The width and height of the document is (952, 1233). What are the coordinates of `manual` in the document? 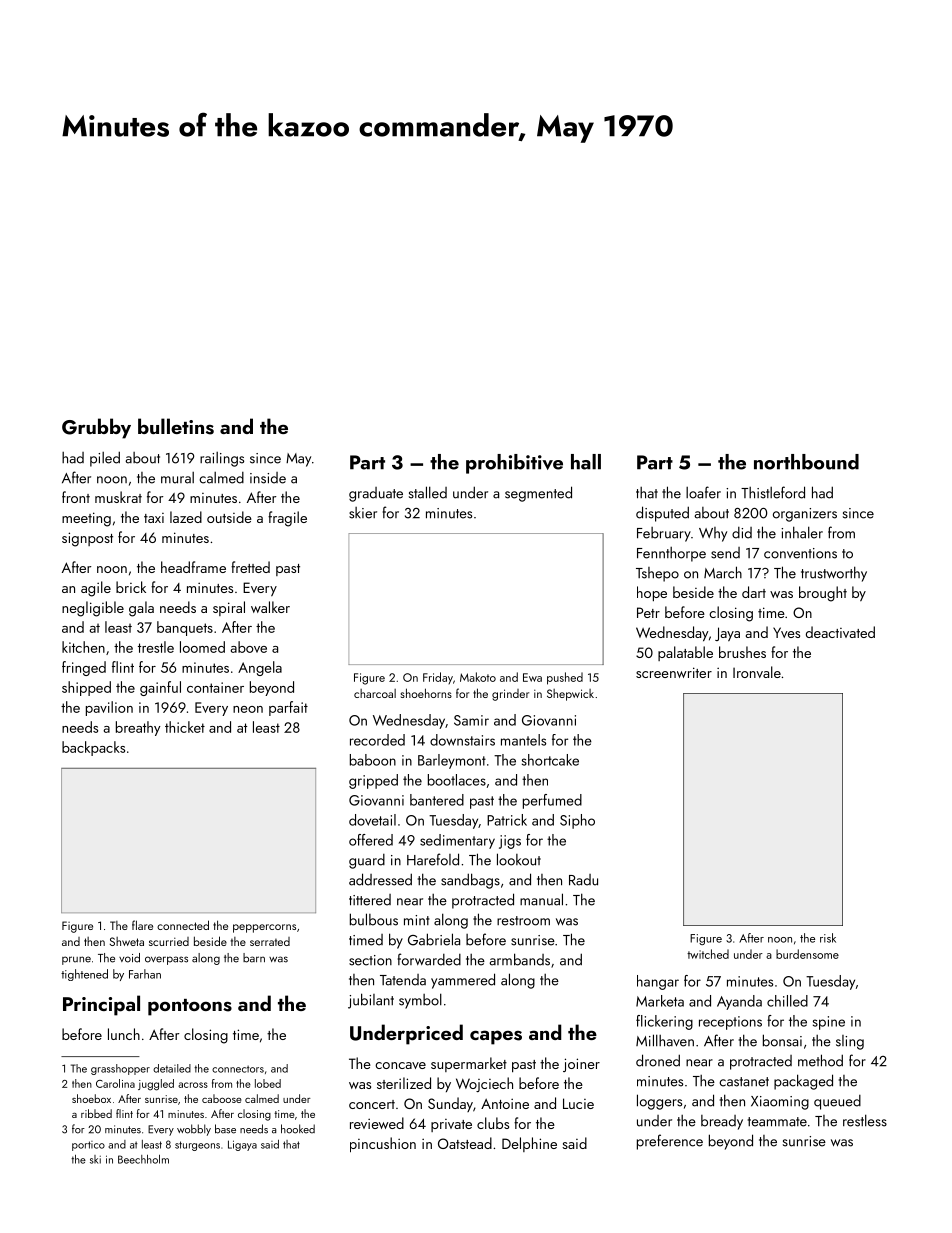 It's located at (541, 899).
